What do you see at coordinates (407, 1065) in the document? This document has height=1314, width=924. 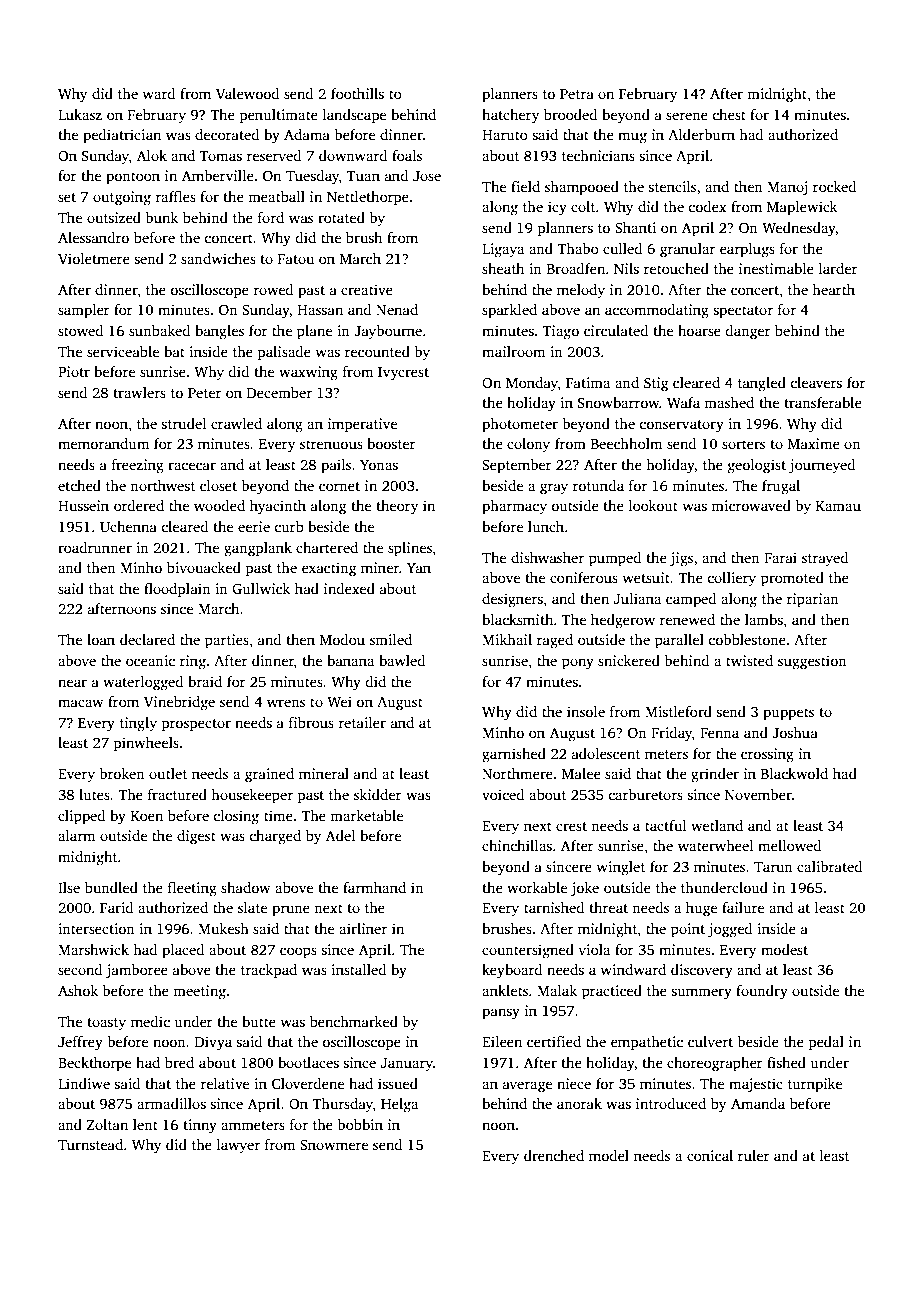 I see `January` at bounding box center [407, 1065].
